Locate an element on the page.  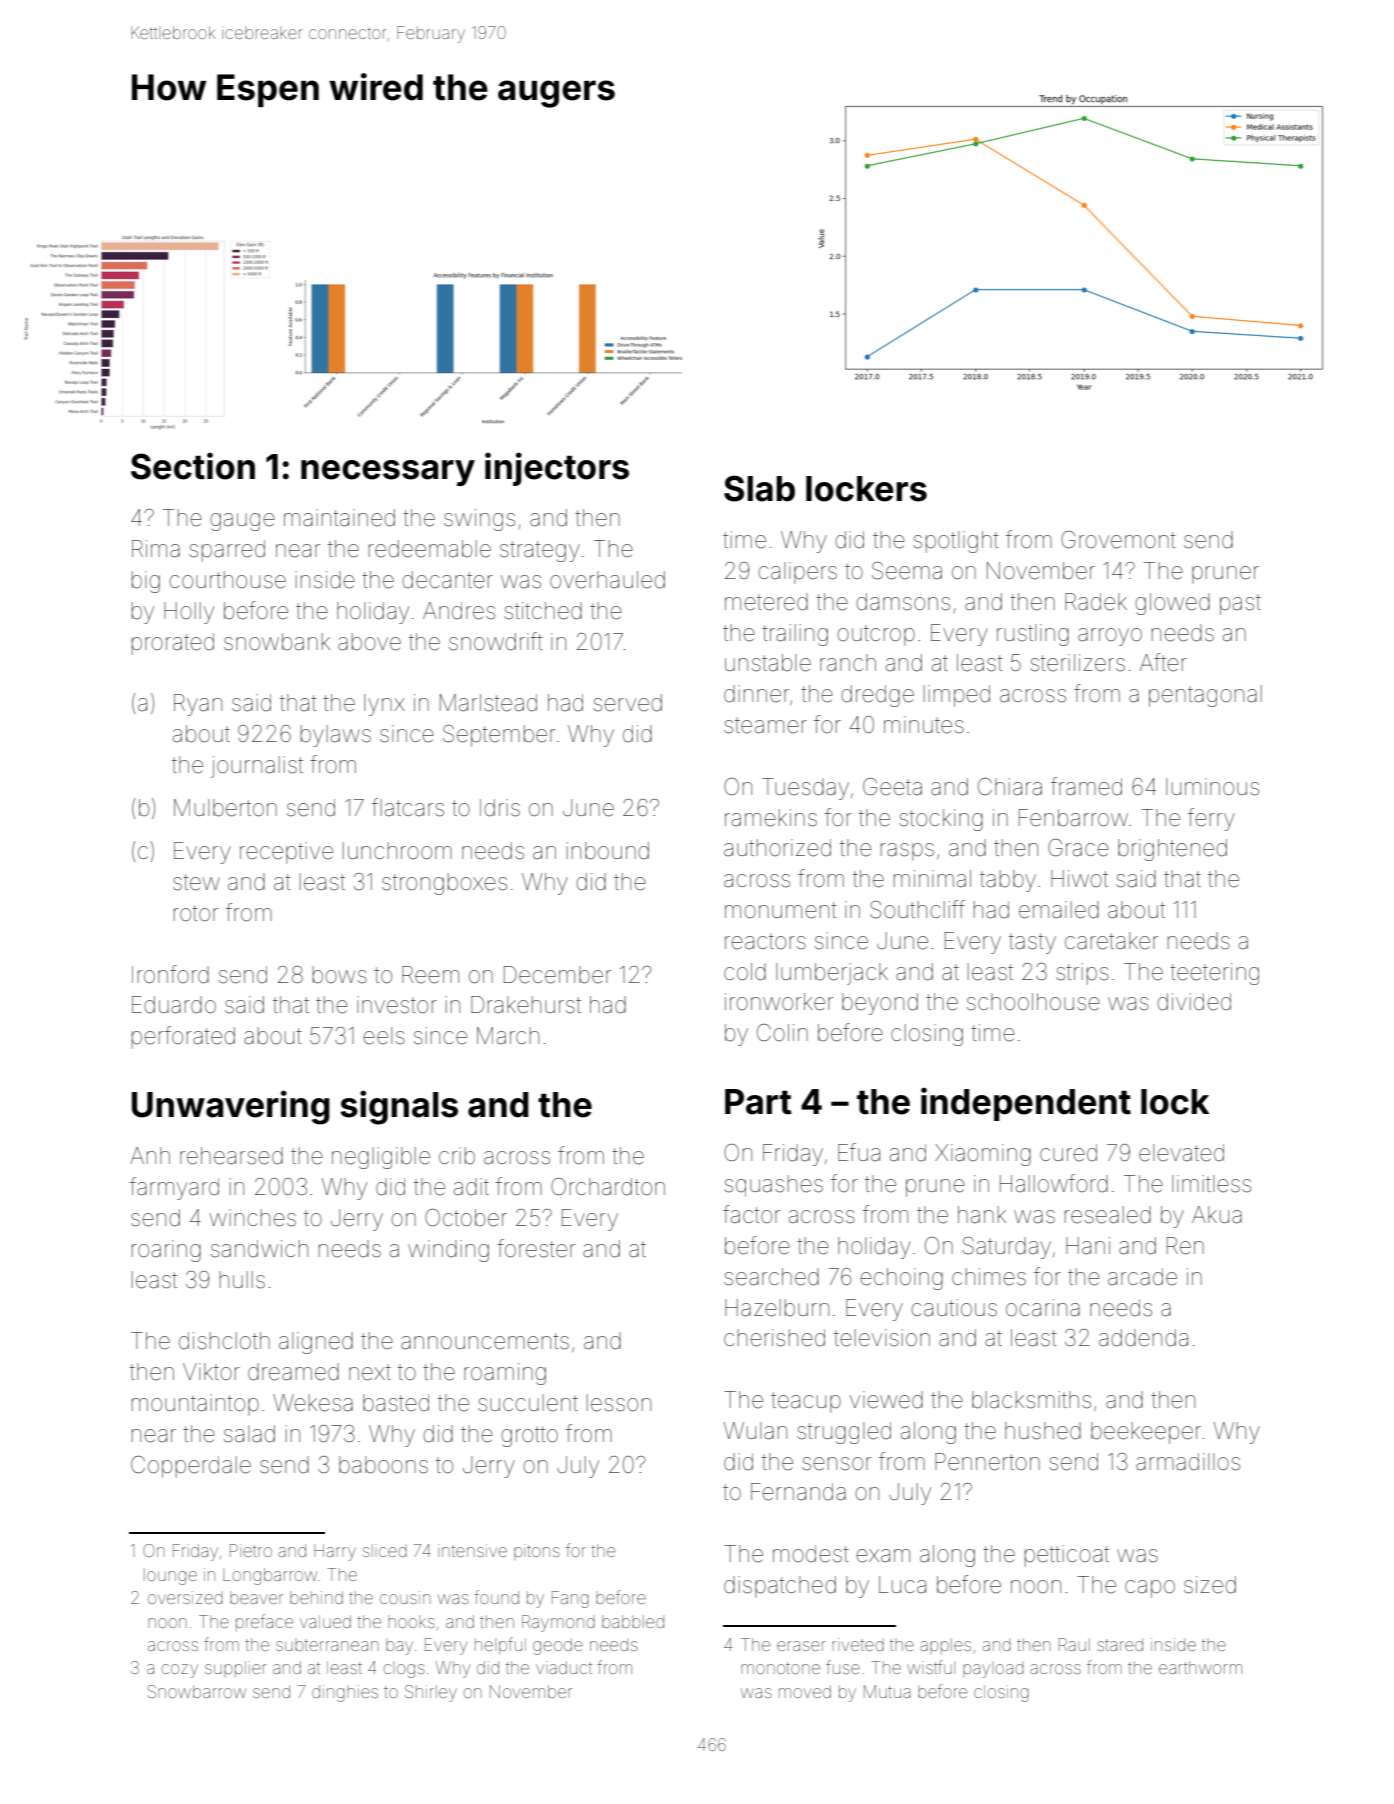
Fenbarrow is located at coordinates (1073, 818).
